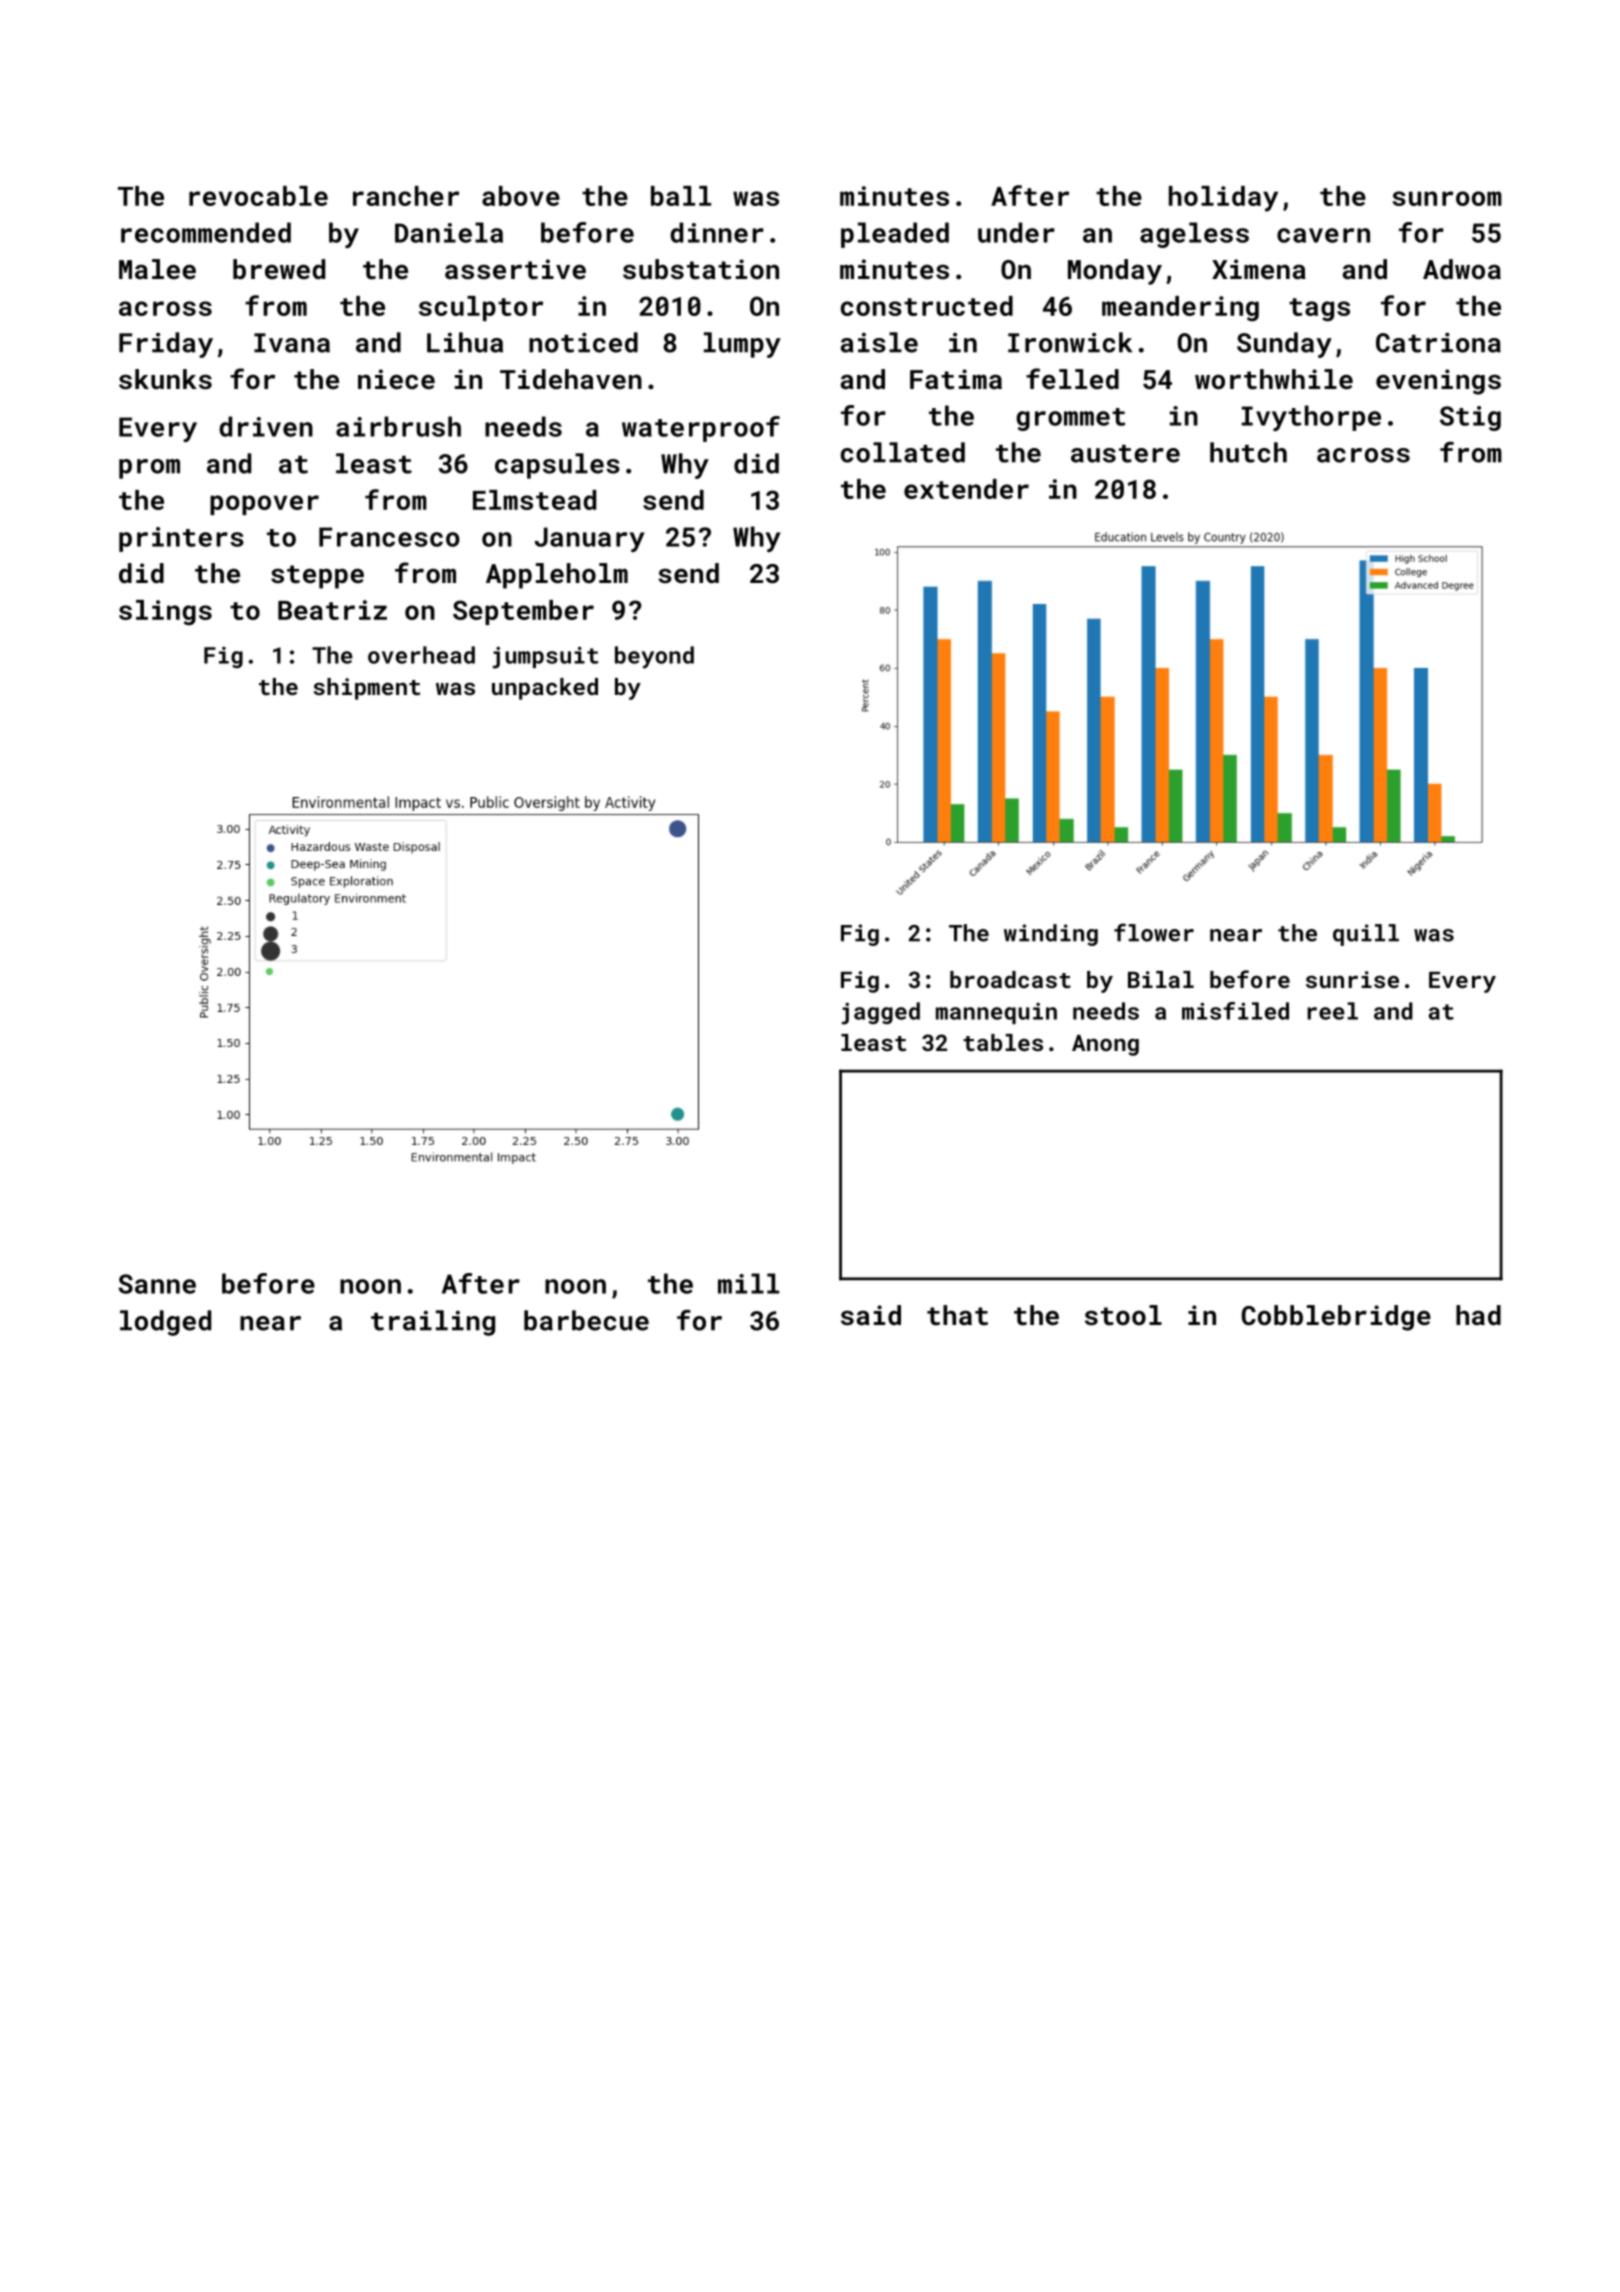 This page has height=2292, width=1620. What do you see at coordinates (1223, 199) in the page?
I see `holiday` at bounding box center [1223, 199].
